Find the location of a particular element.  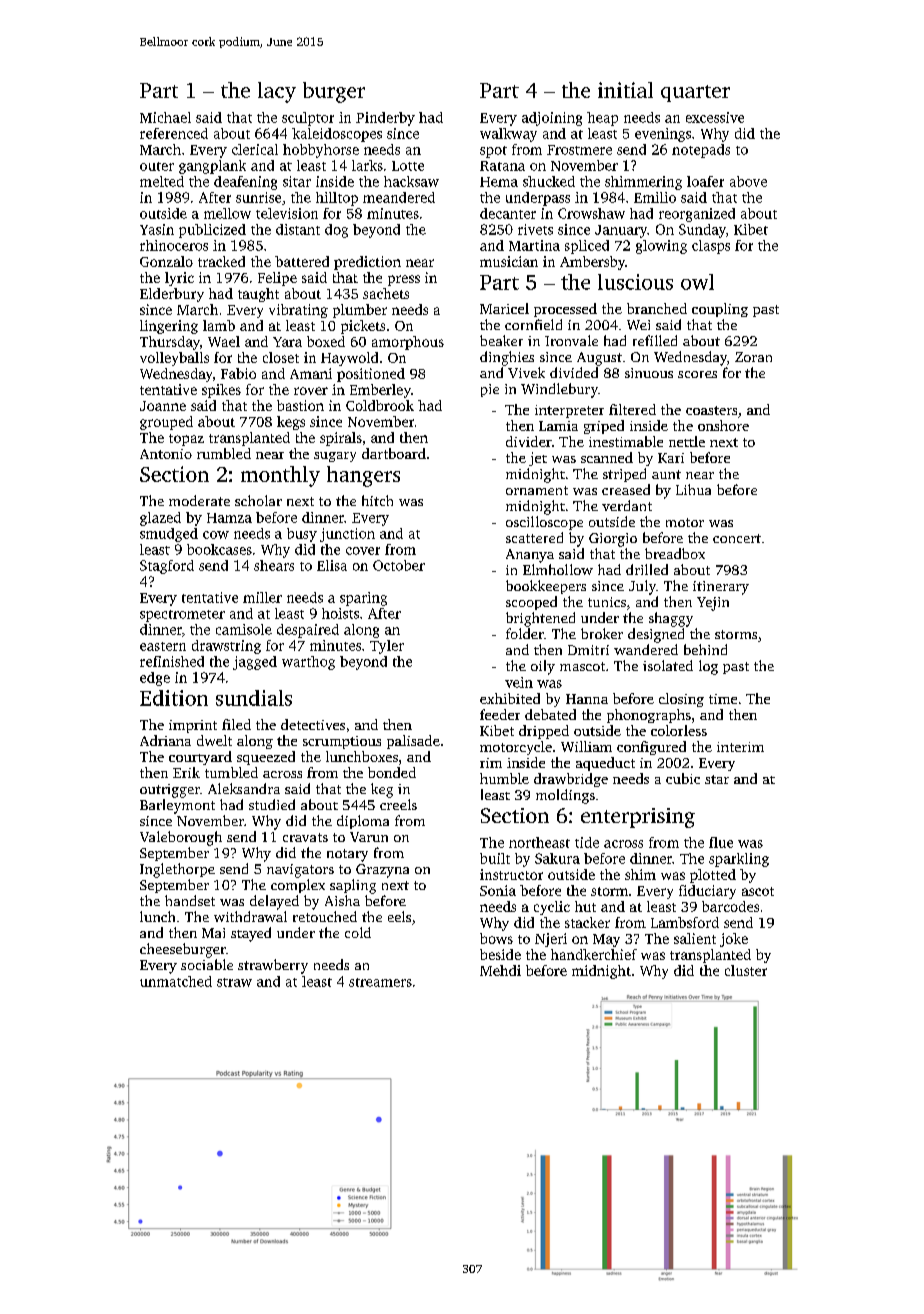

scooped is located at coordinates (531, 603).
